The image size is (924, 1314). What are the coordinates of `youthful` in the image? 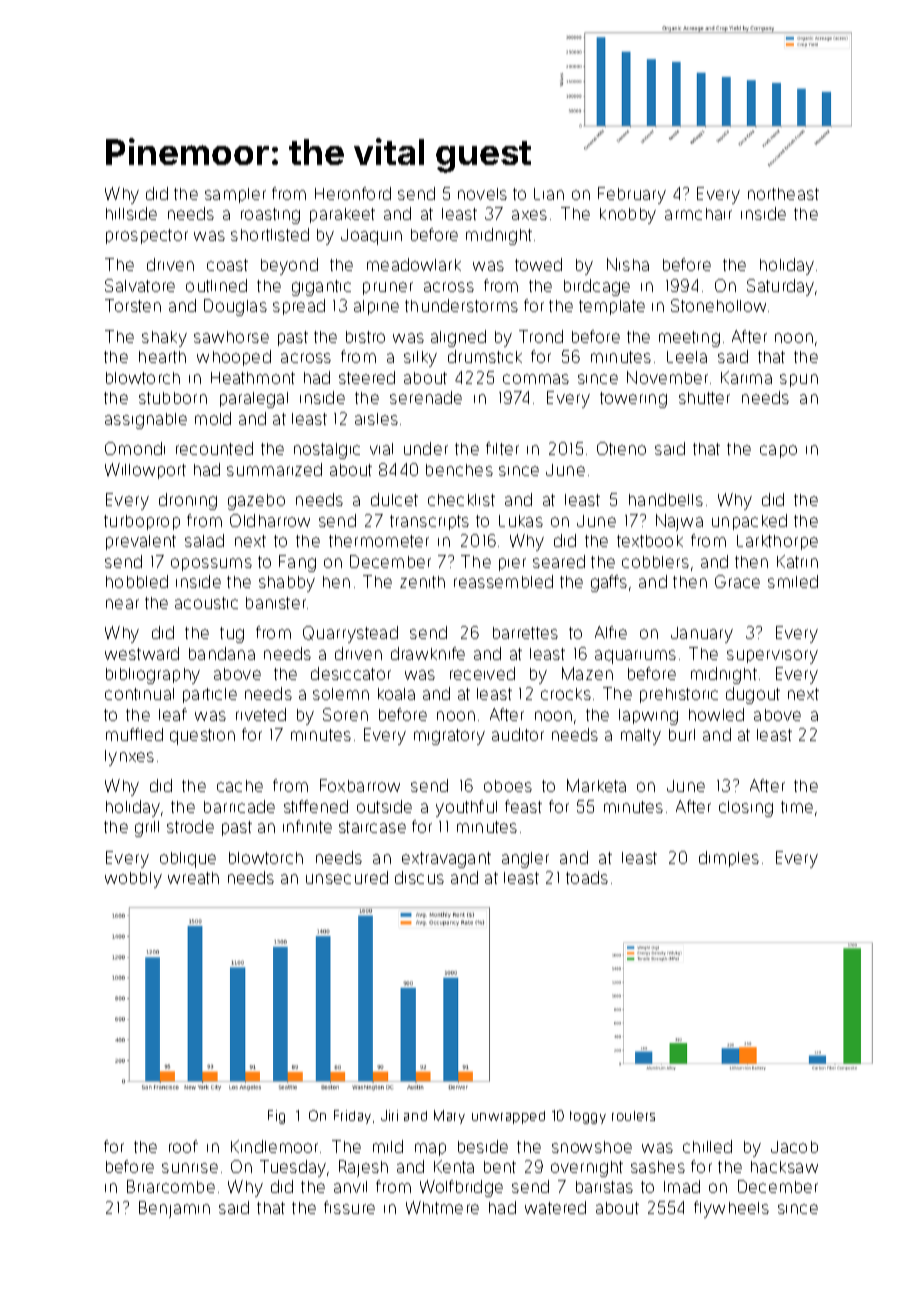 It's located at (466, 808).
